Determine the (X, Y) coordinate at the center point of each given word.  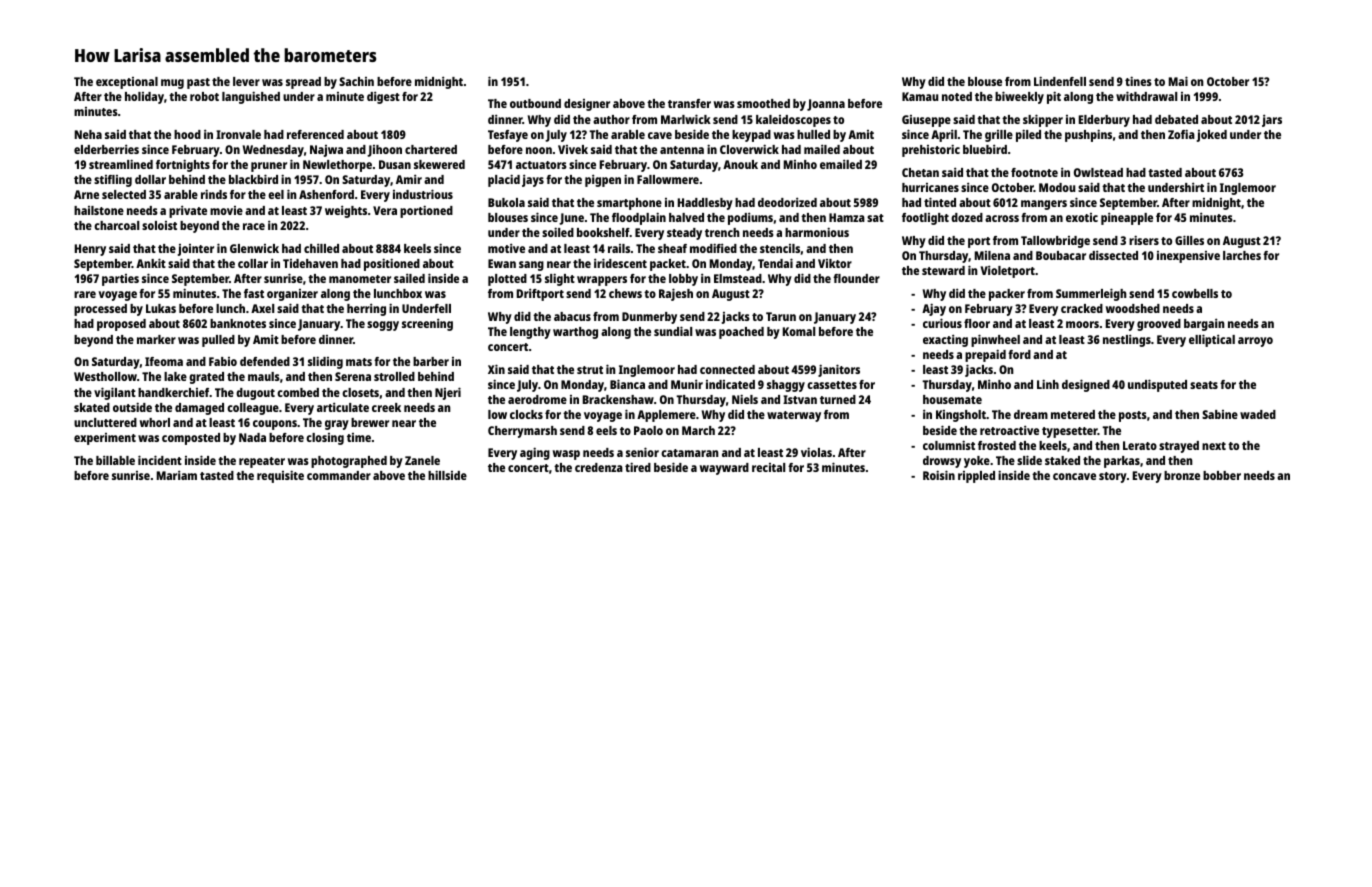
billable (115, 460)
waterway (794, 416)
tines (1138, 81)
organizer (292, 295)
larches (1242, 255)
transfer (689, 103)
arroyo (1255, 342)
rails (619, 248)
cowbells (1195, 293)
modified (713, 248)
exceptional (127, 83)
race (254, 226)
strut (590, 370)
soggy (383, 326)
